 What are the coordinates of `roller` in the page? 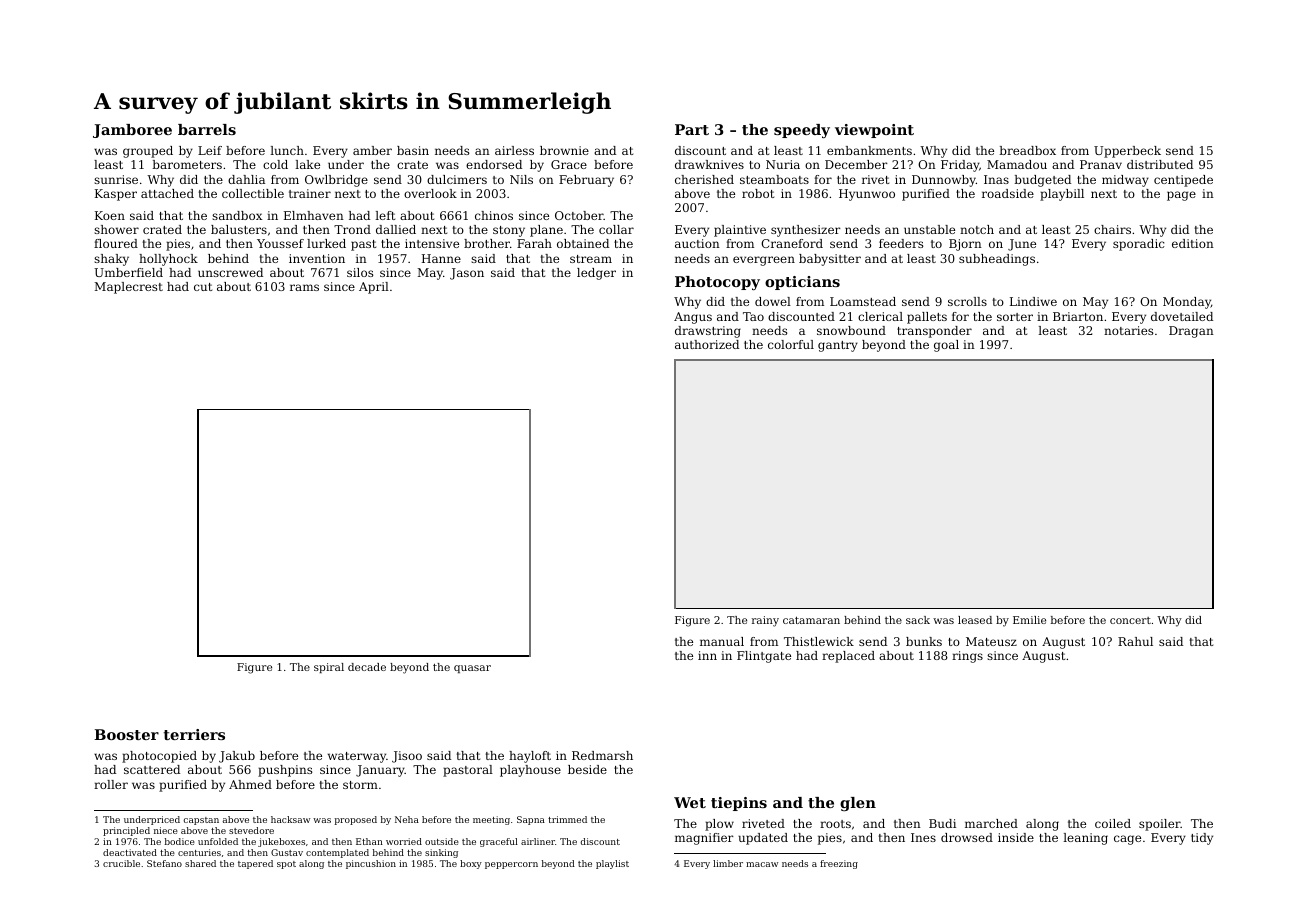 It's located at (111, 784).
